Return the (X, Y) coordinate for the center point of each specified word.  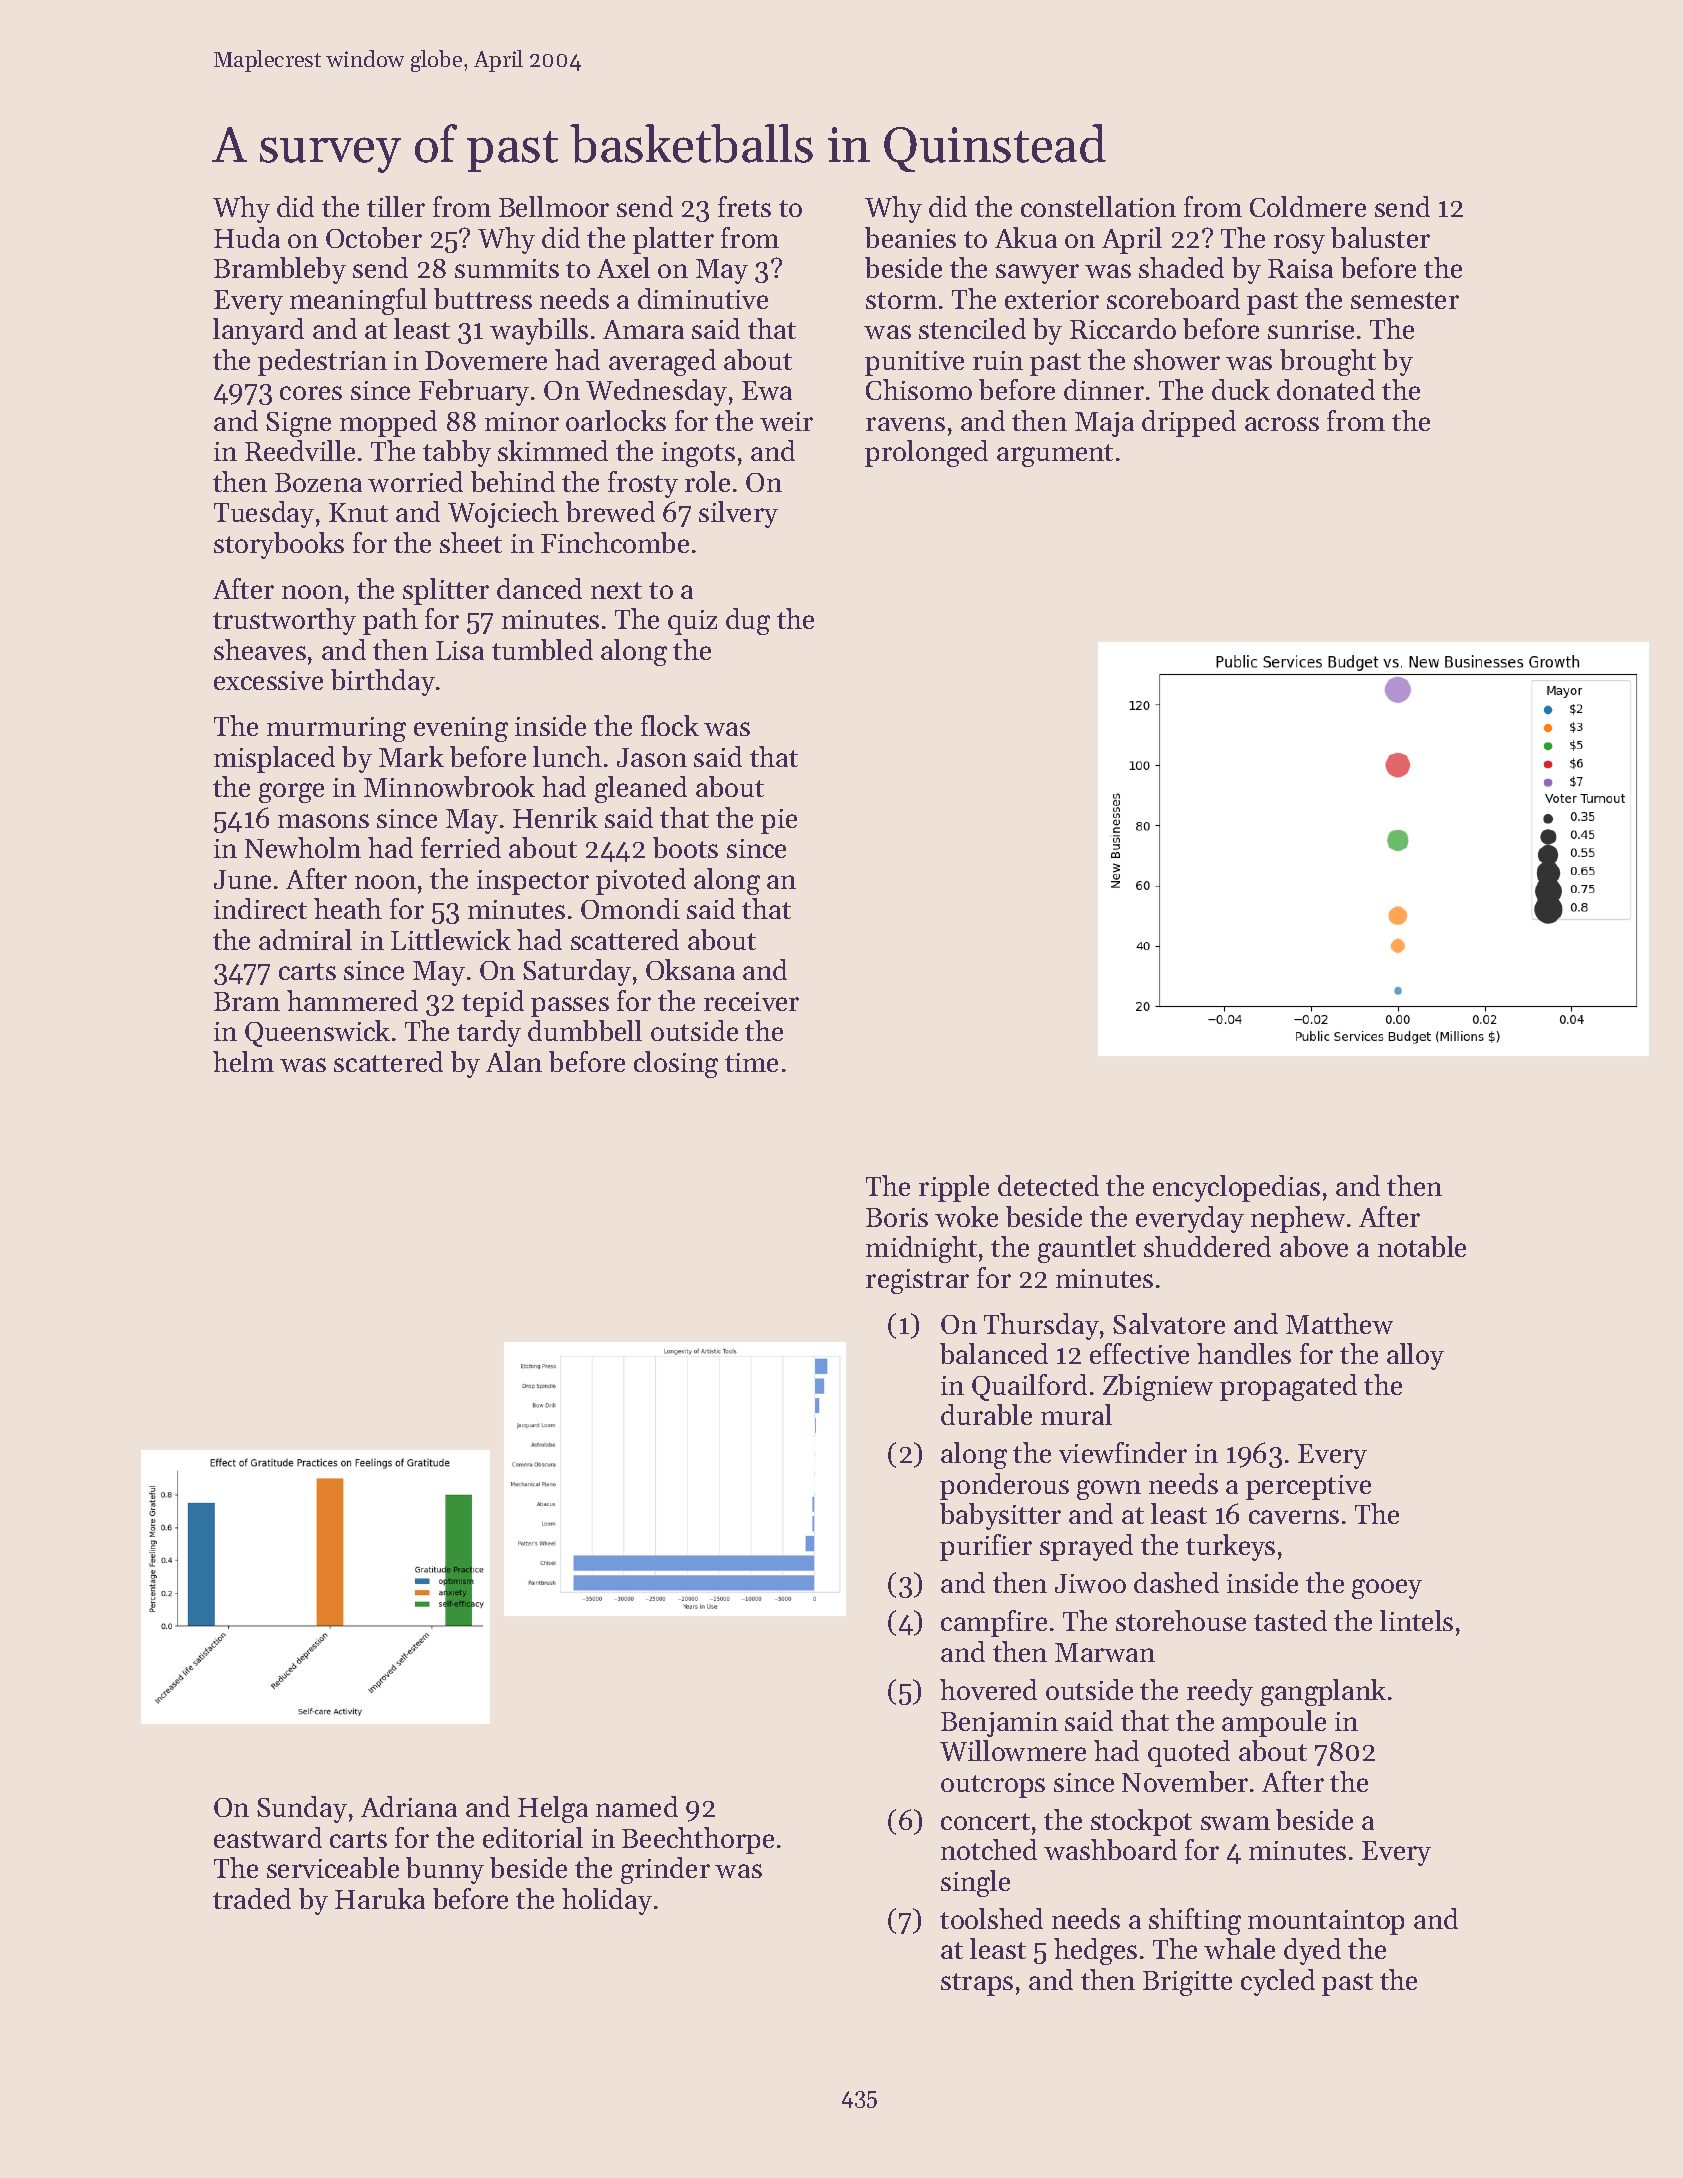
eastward (268, 1837)
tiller (396, 206)
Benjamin (999, 1724)
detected (1048, 1185)
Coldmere (1308, 206)
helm (243, 1061)
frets (744, 206)
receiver (751, 1001)
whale (1239, 1948)
